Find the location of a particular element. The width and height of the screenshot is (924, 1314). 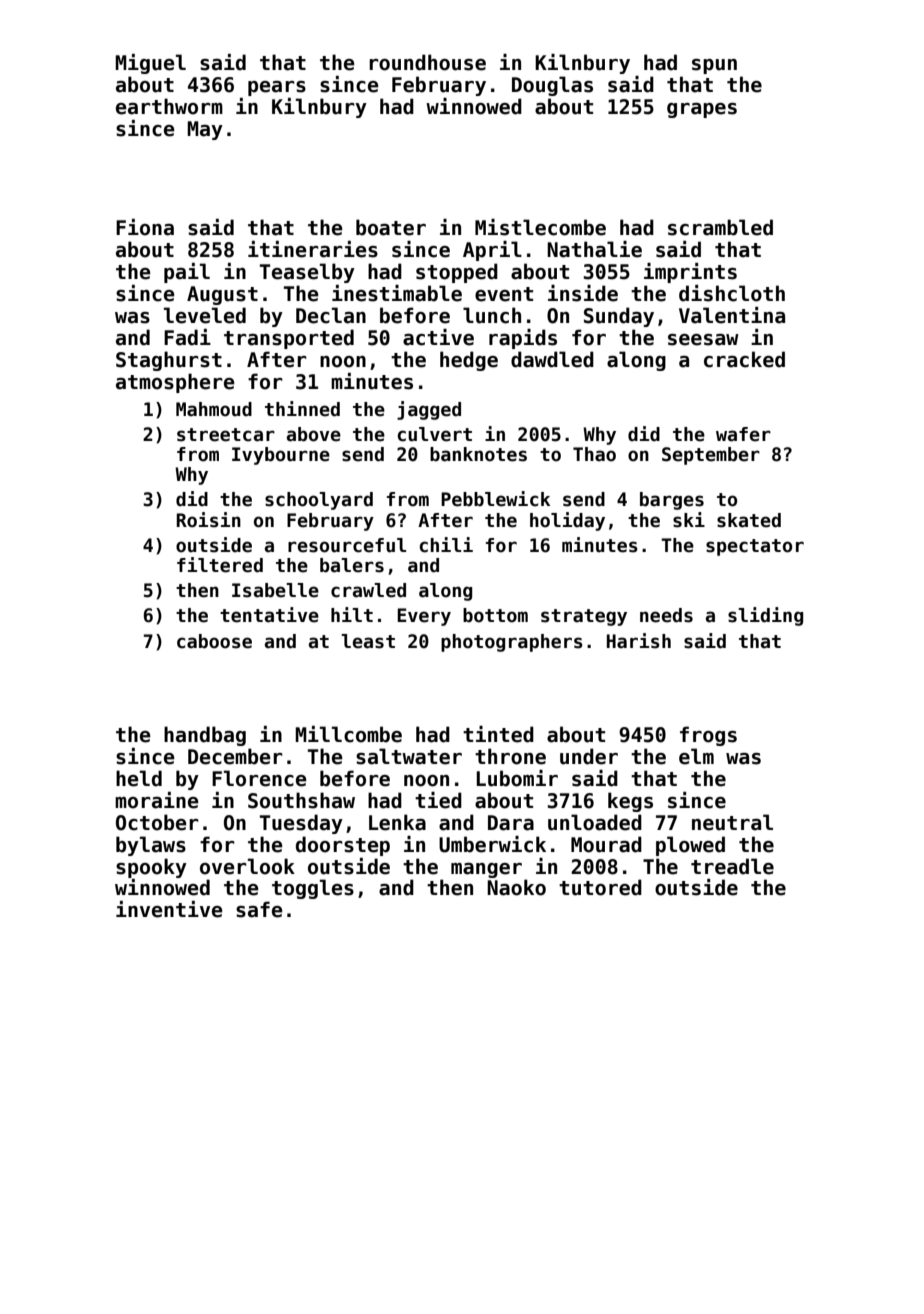

lunch is located at coordinates (492, 315).
